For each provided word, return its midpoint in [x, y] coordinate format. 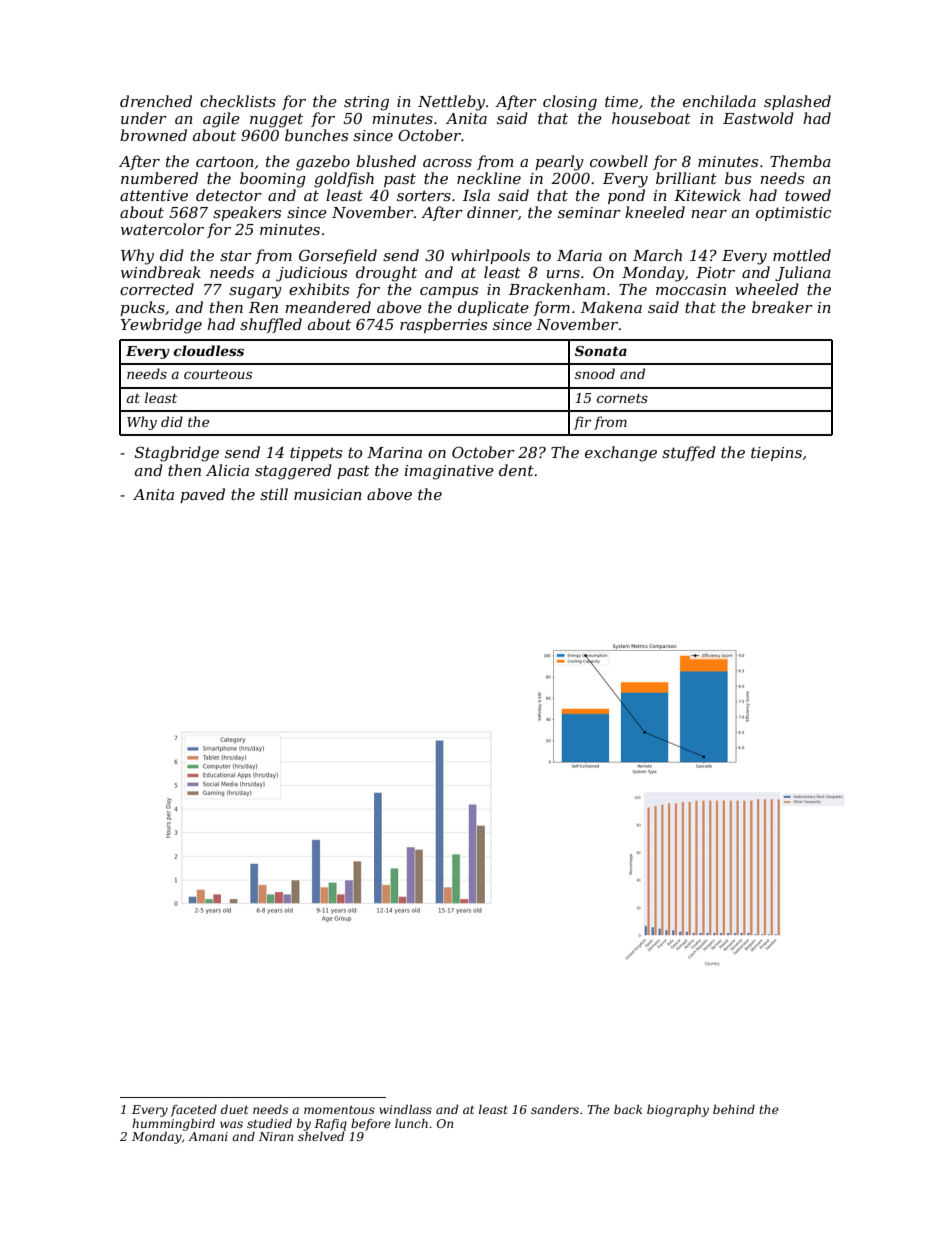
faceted [194, 1111]
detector [229, 195]
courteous [218, 374]
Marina [394, 452]
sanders [555, 1109]
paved [202, 495]
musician [328, 494]
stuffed [689, 453]
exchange [621, 454]
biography [678, 1111]
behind [734, 1109]
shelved [321, 1136]
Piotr [715, 272]
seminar [589, 212]
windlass [405, 1109]
